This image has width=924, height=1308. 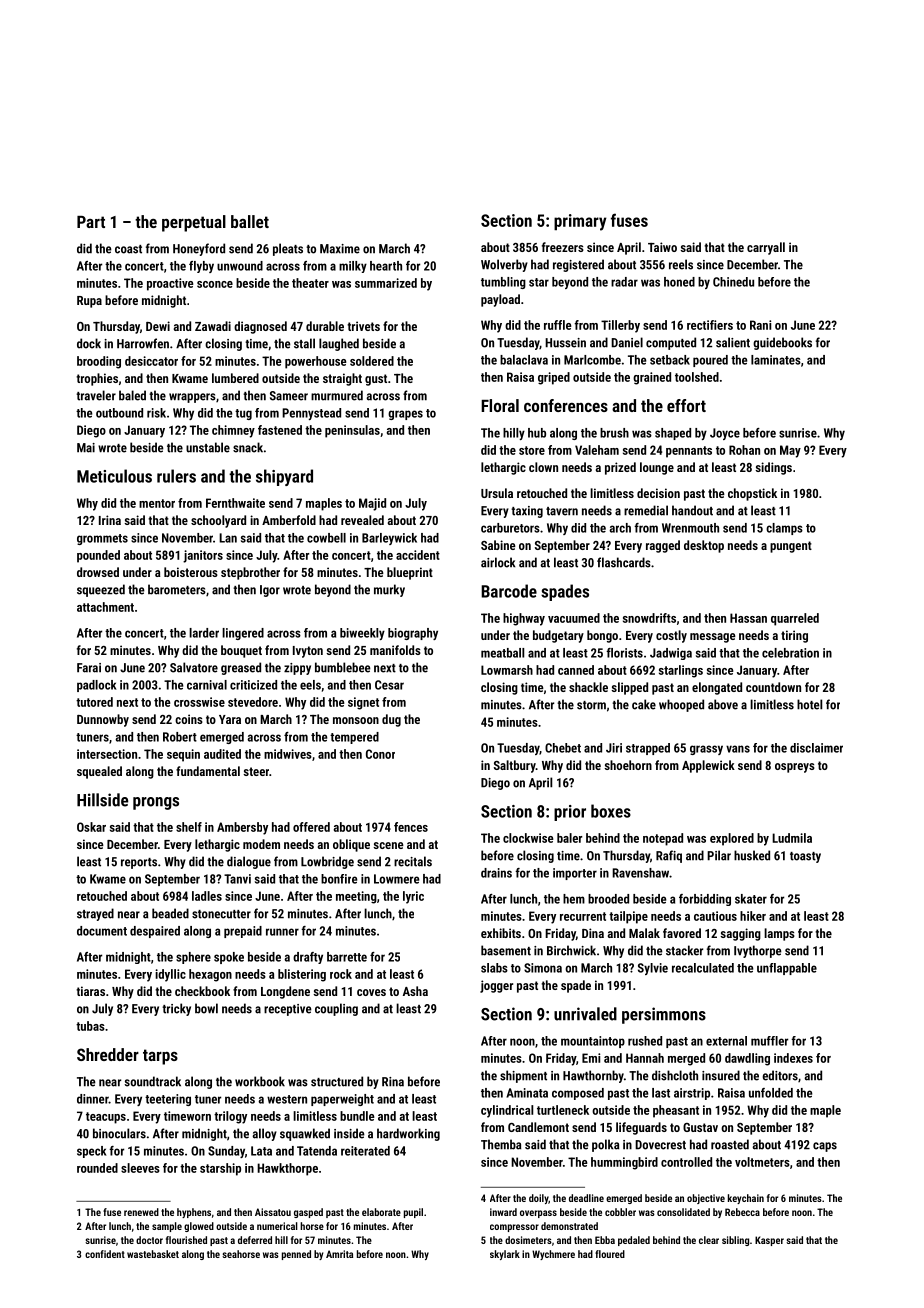 I want to click on tempered, so click(x=354, y=738).
